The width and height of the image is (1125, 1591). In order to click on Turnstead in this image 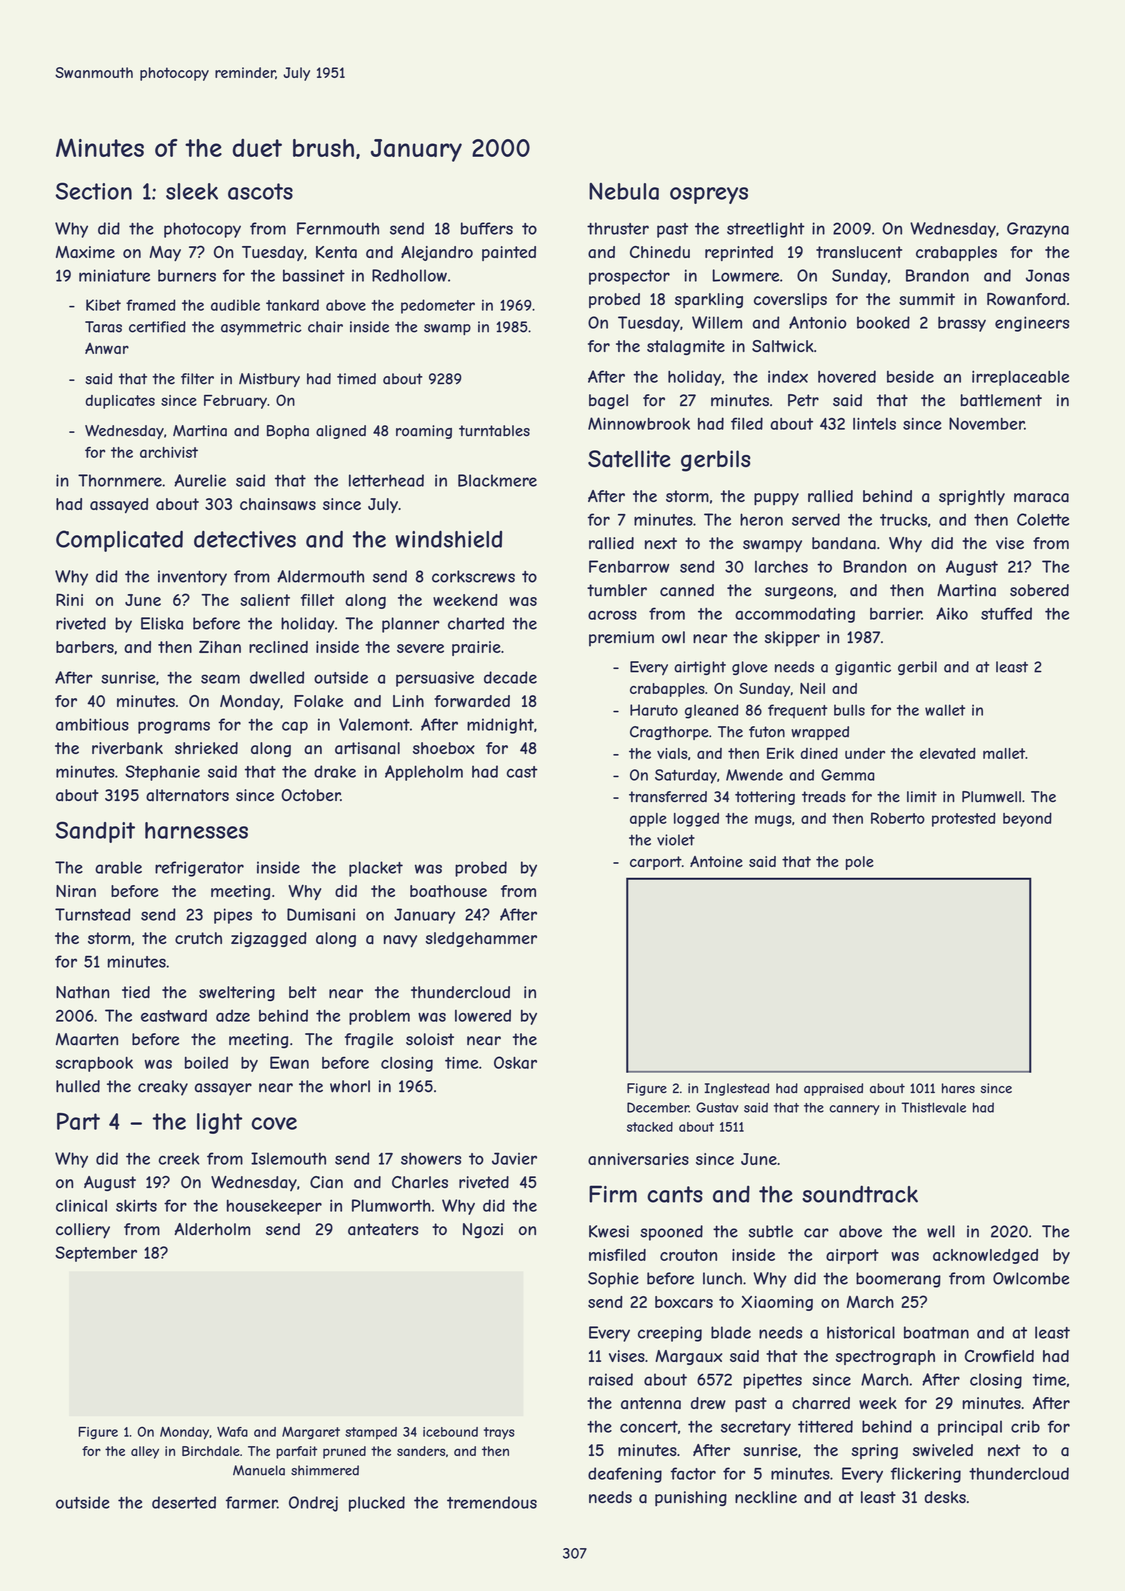, I will do `click(92, 914)`.
